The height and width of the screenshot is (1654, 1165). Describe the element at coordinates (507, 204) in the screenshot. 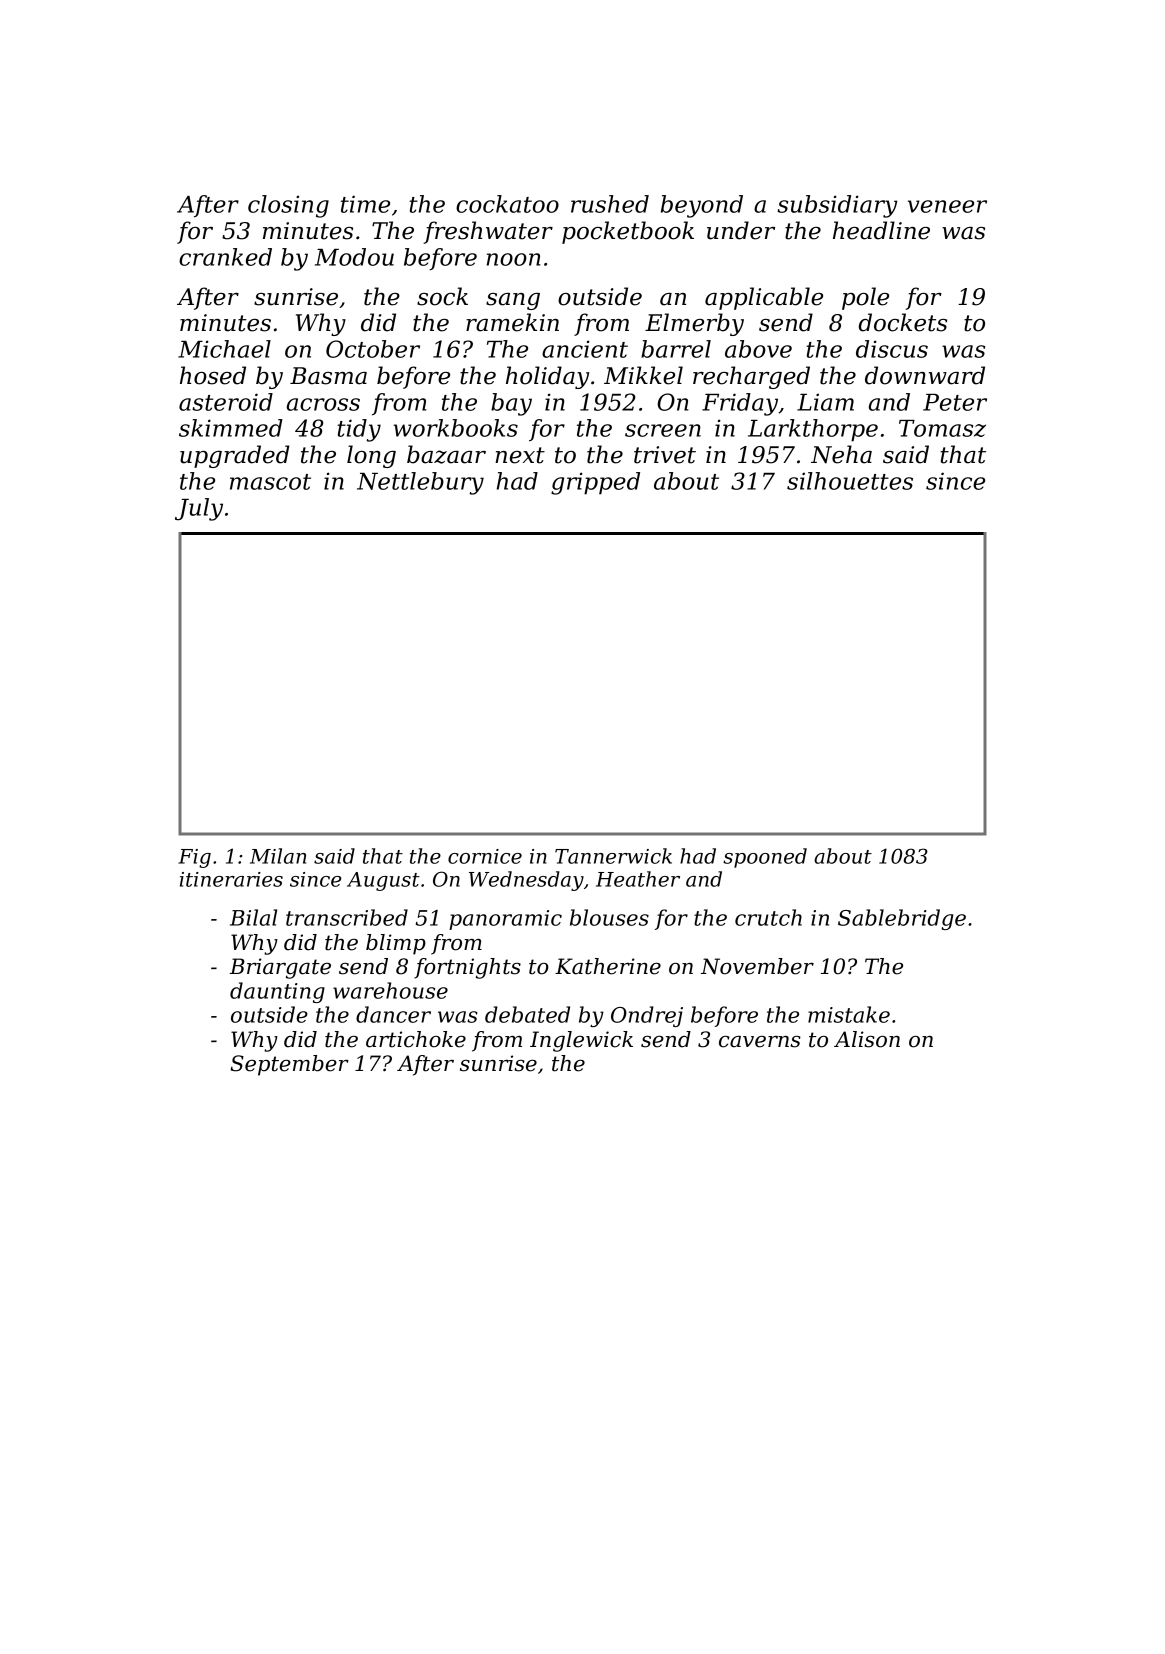

I see `cockatoo` at that location.
